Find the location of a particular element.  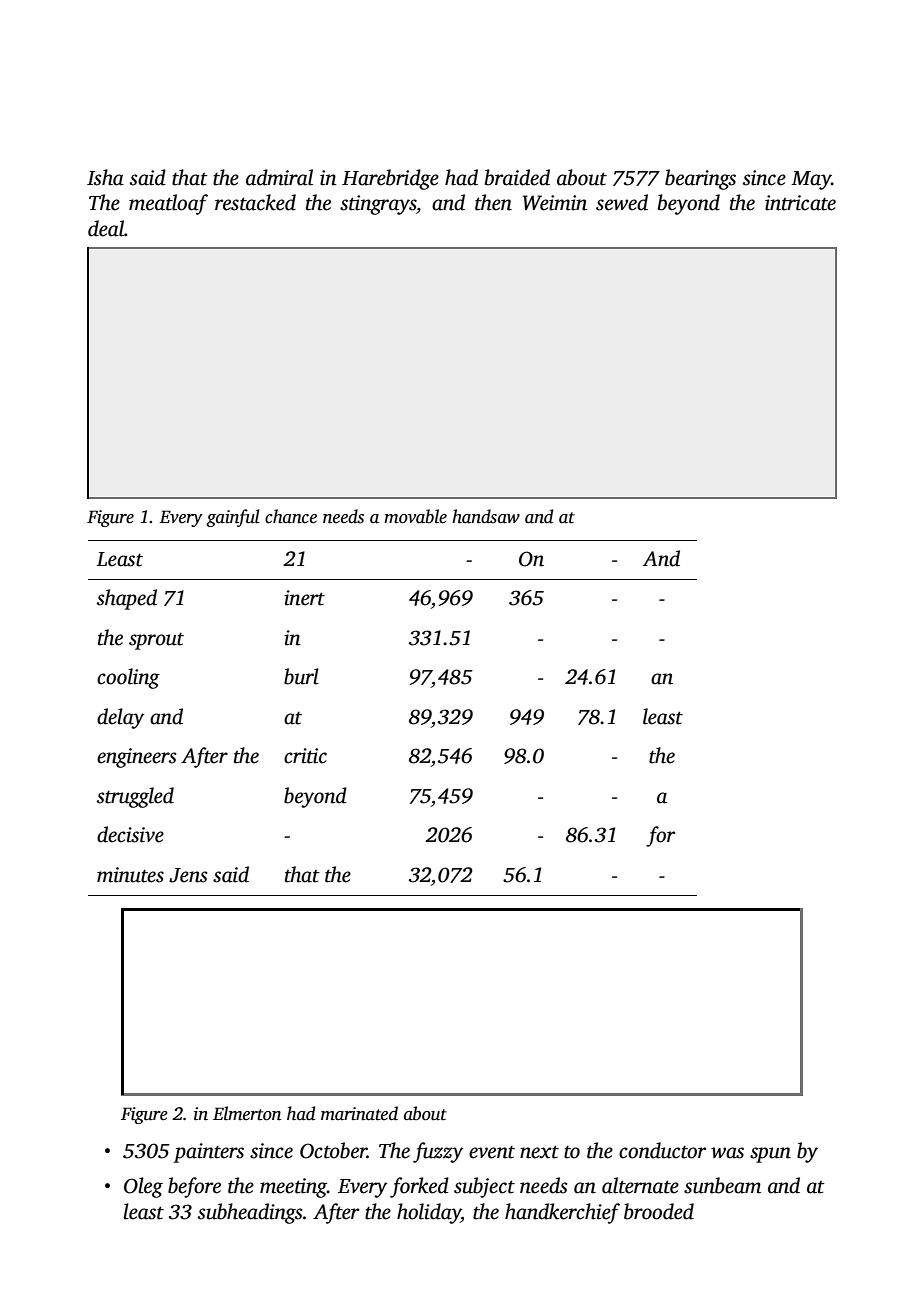

gainful is located at coordinates (233, 518).
